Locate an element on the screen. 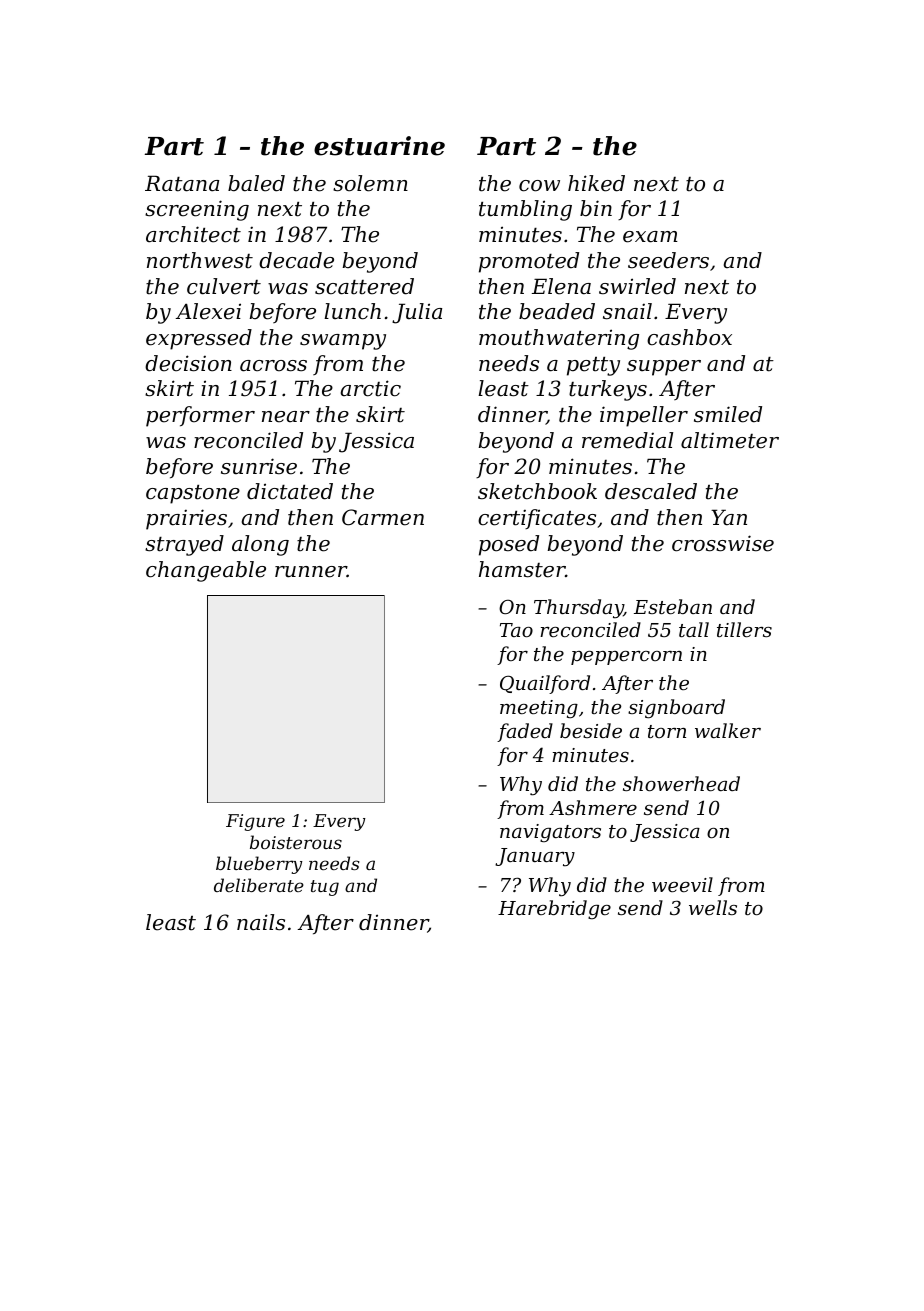 This screenshot has width=924, height=1311. navigators is located at coordinates (550, 833).
